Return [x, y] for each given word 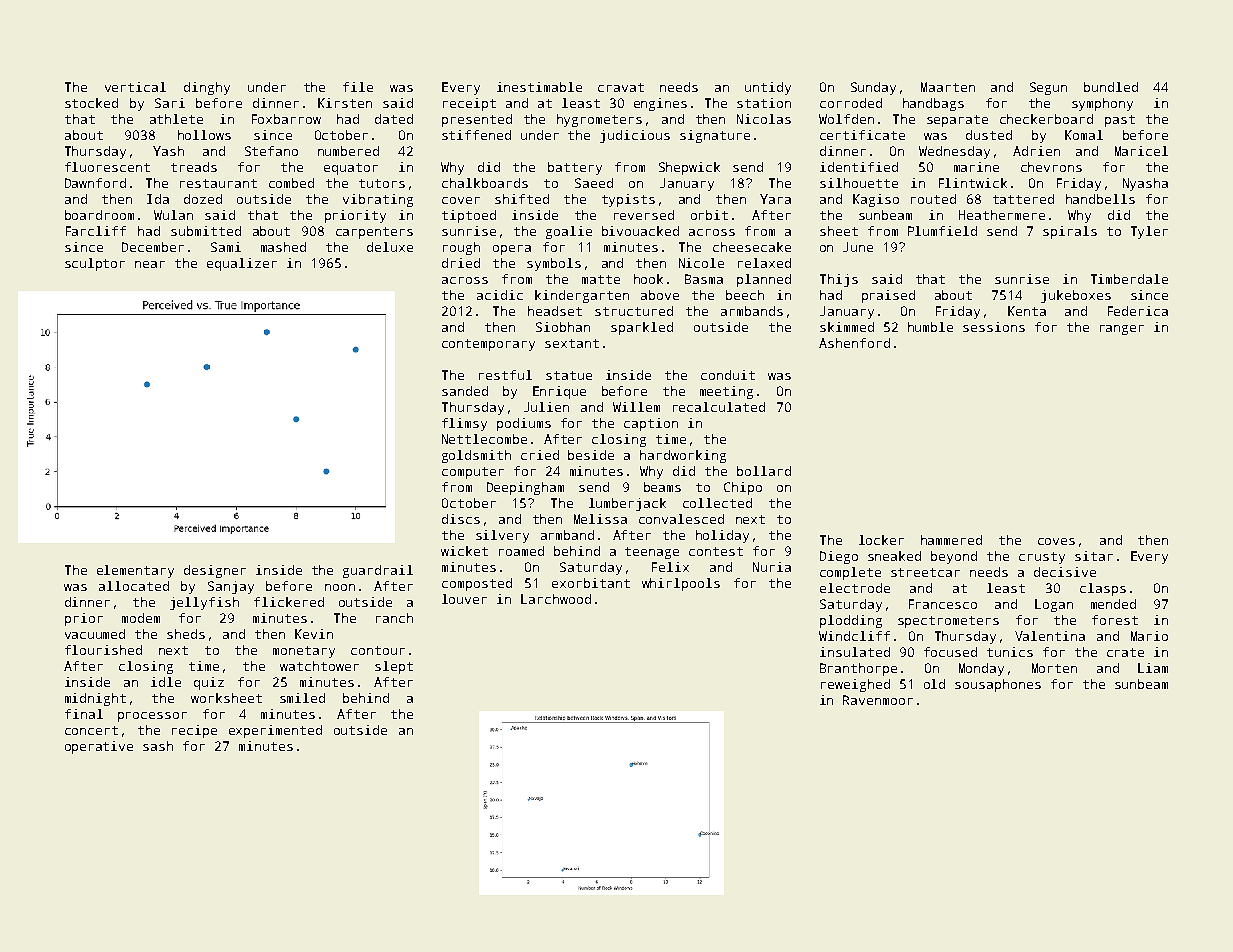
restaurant [218, 183]
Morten [1054, 668]
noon [340, 587]
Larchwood [556, 599]
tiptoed [469, 216]
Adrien [1036, 151]
